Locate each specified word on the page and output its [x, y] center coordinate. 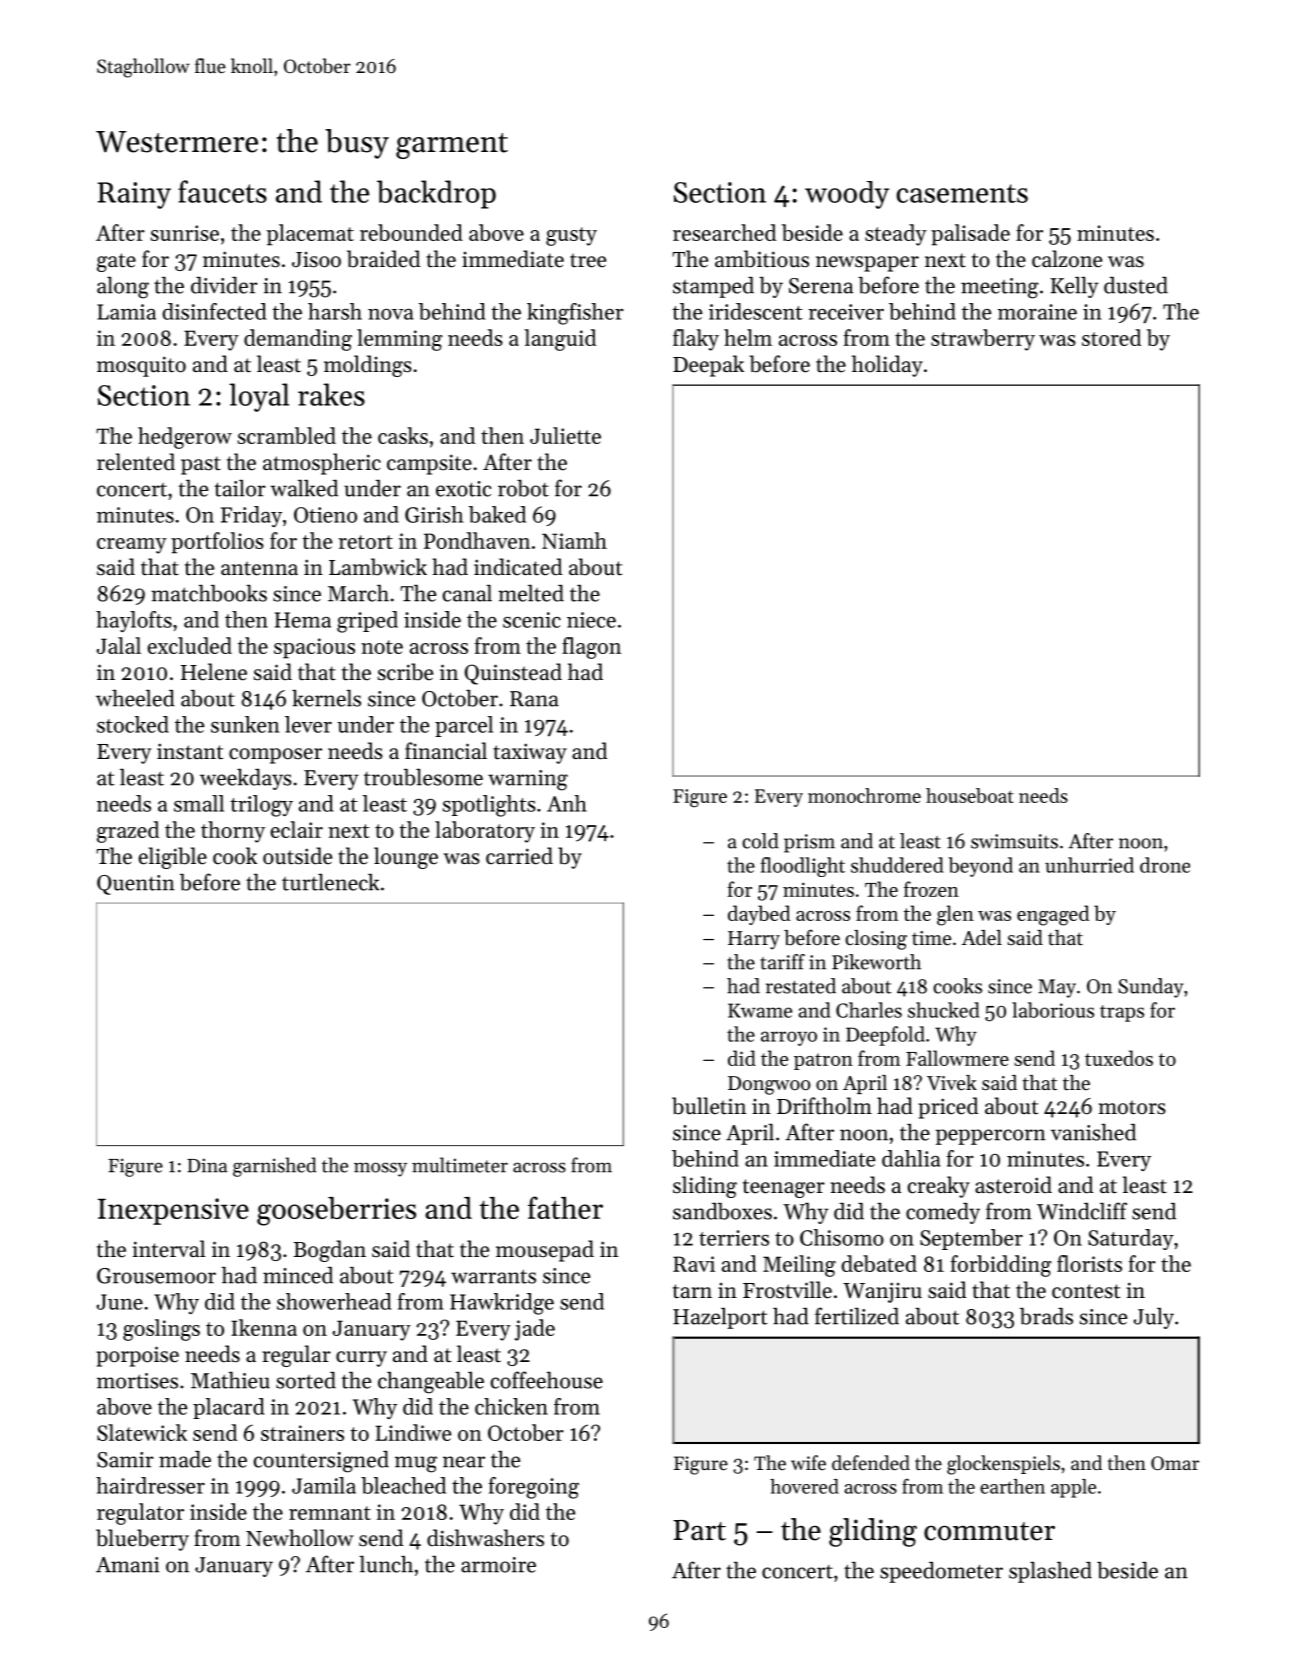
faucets [222, 191]
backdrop [436, 194]
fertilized [857, 1316]
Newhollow [299, 1538]
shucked [944, 1010]
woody [847, 195]
